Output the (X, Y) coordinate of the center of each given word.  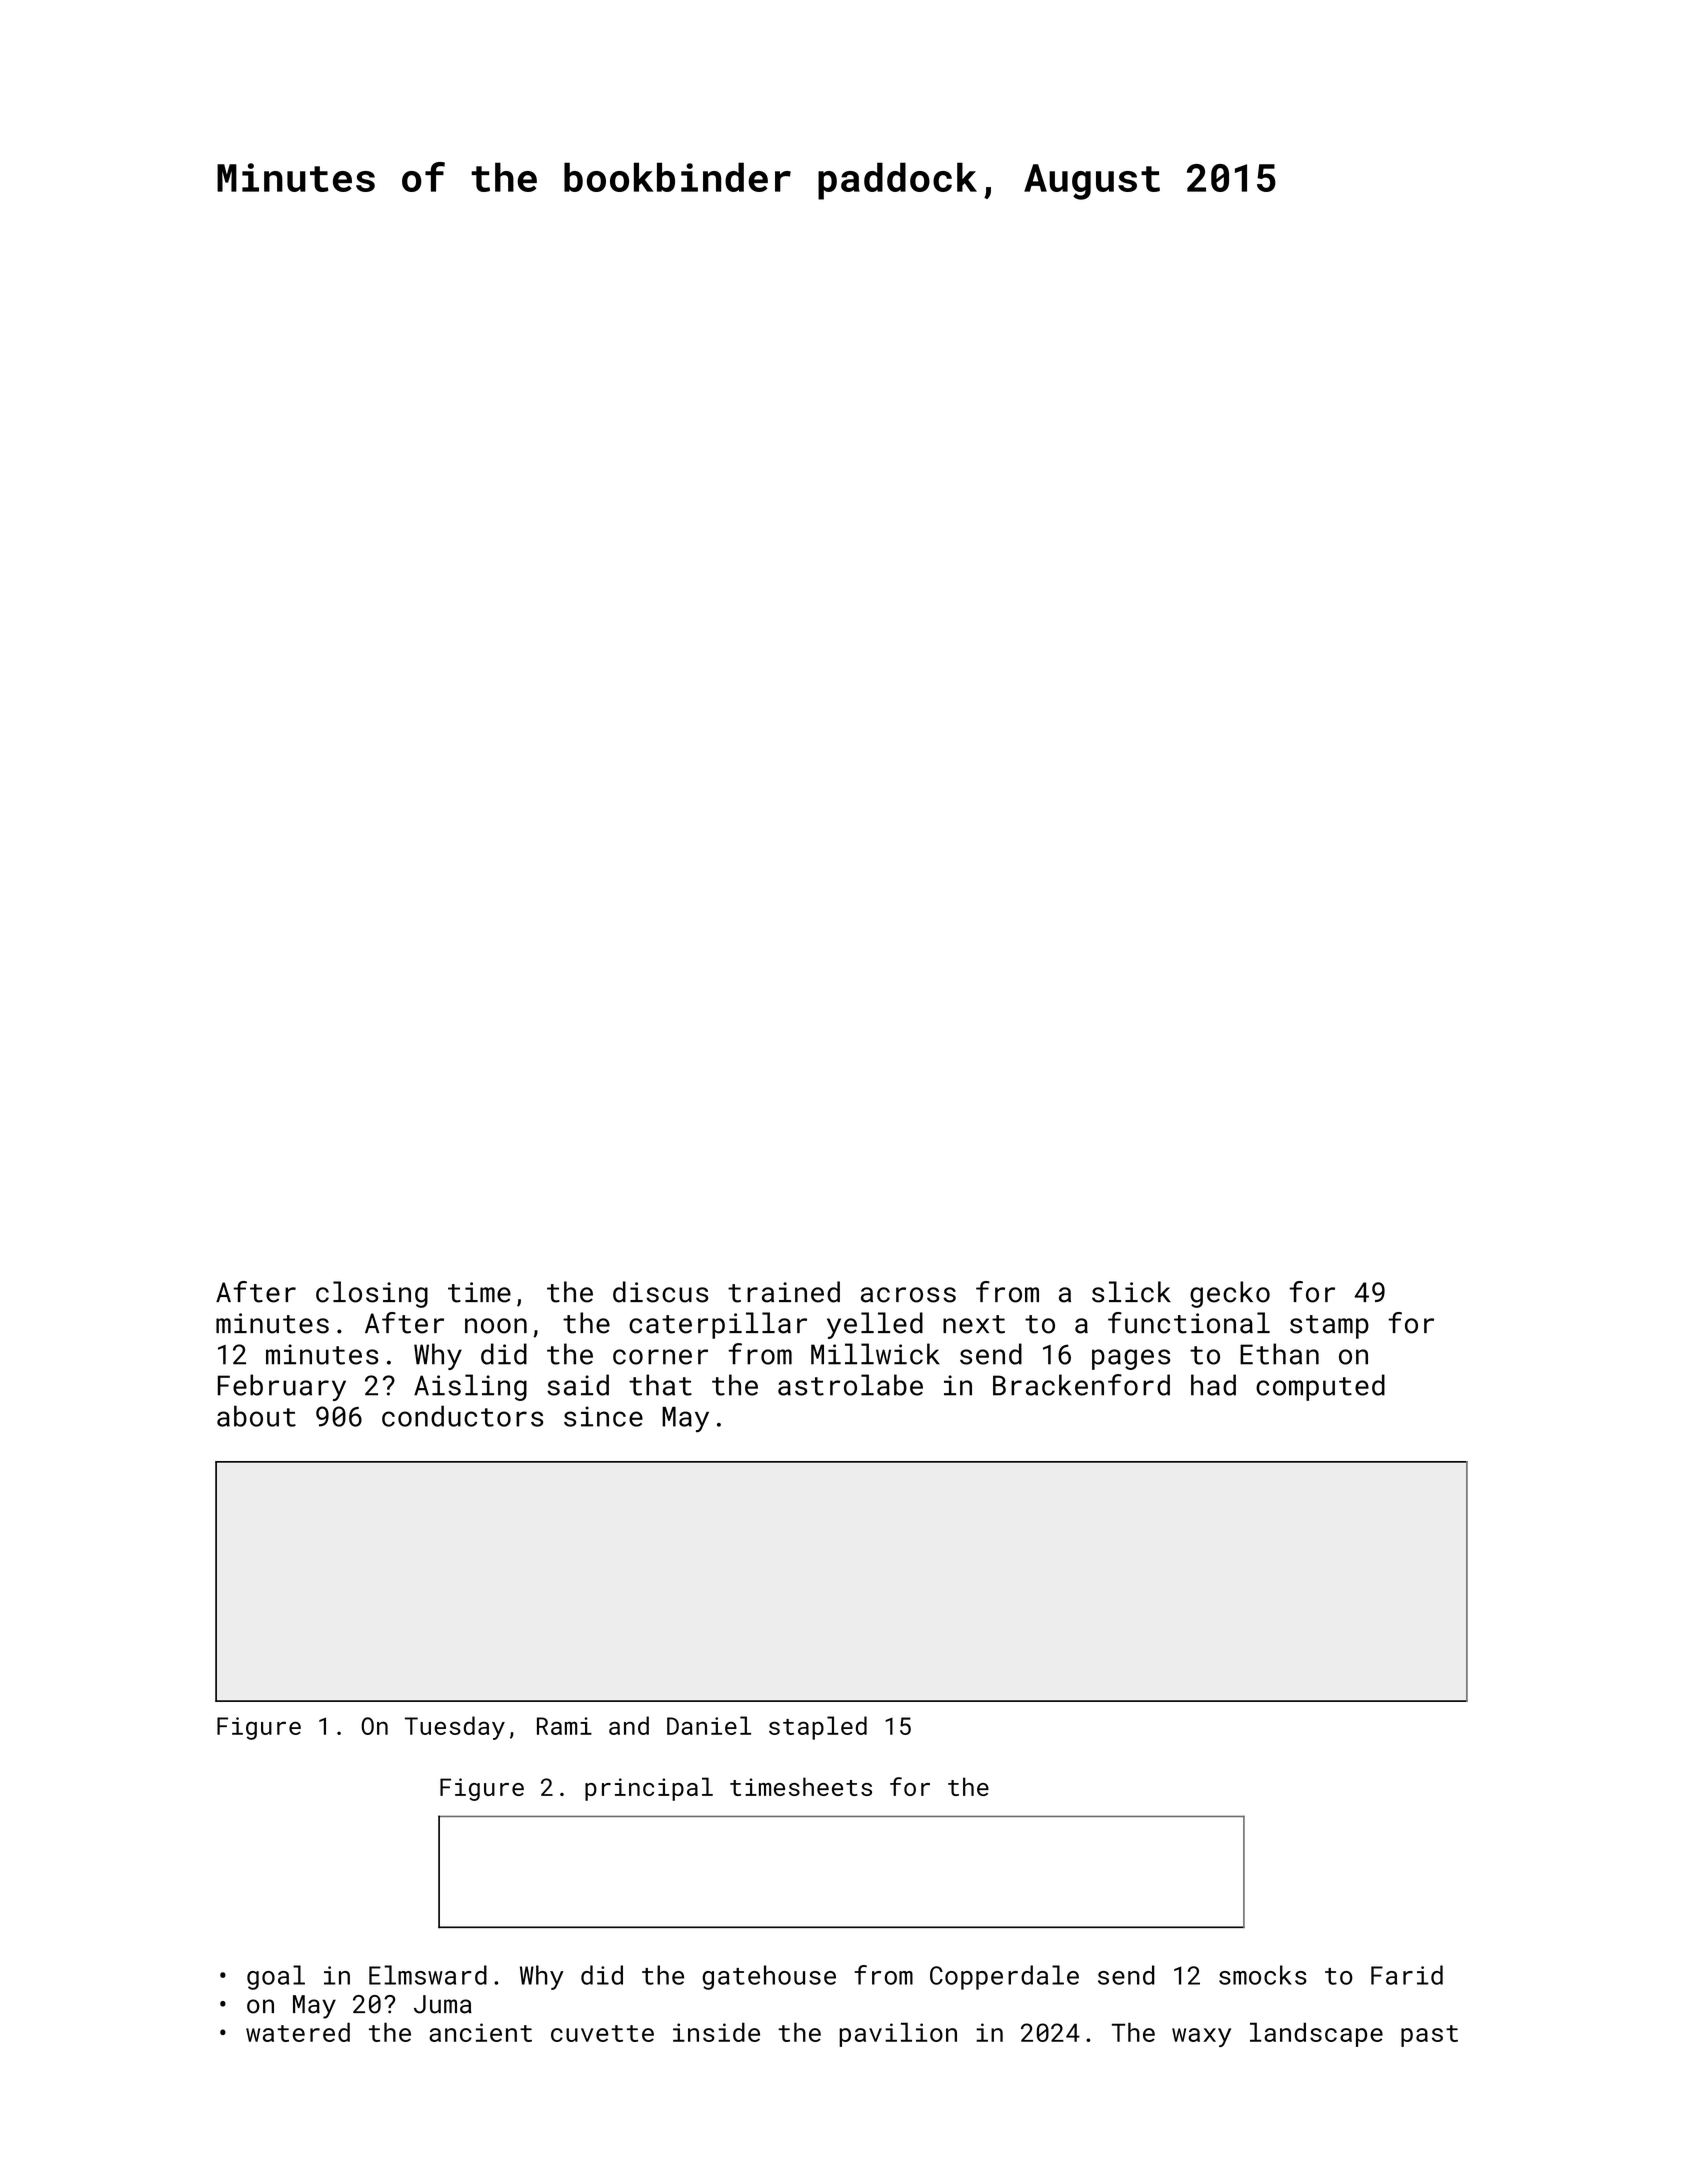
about (256, 1416)
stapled (818, 1728)
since (603, 1416)
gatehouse (769, 1977)
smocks (1263, 1975)
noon (496, 1326)
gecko (1230, 1294)
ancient (480, 2032)
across (908, 1295)
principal (649, 1789)
